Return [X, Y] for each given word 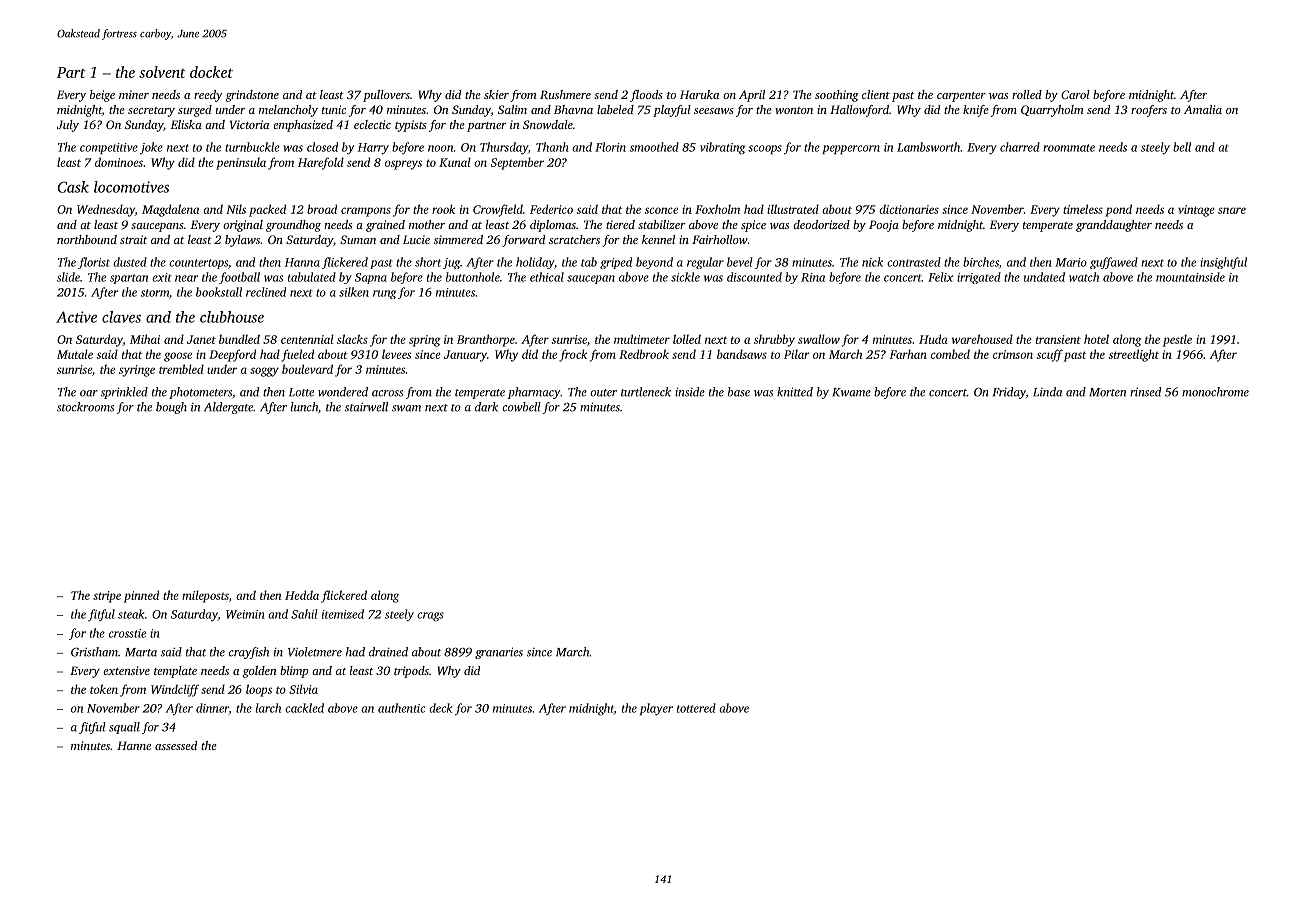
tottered [696, 708]
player [656, 709]
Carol [1075, 94]
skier [496, 94]
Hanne [134, 745]
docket [211, 72]
